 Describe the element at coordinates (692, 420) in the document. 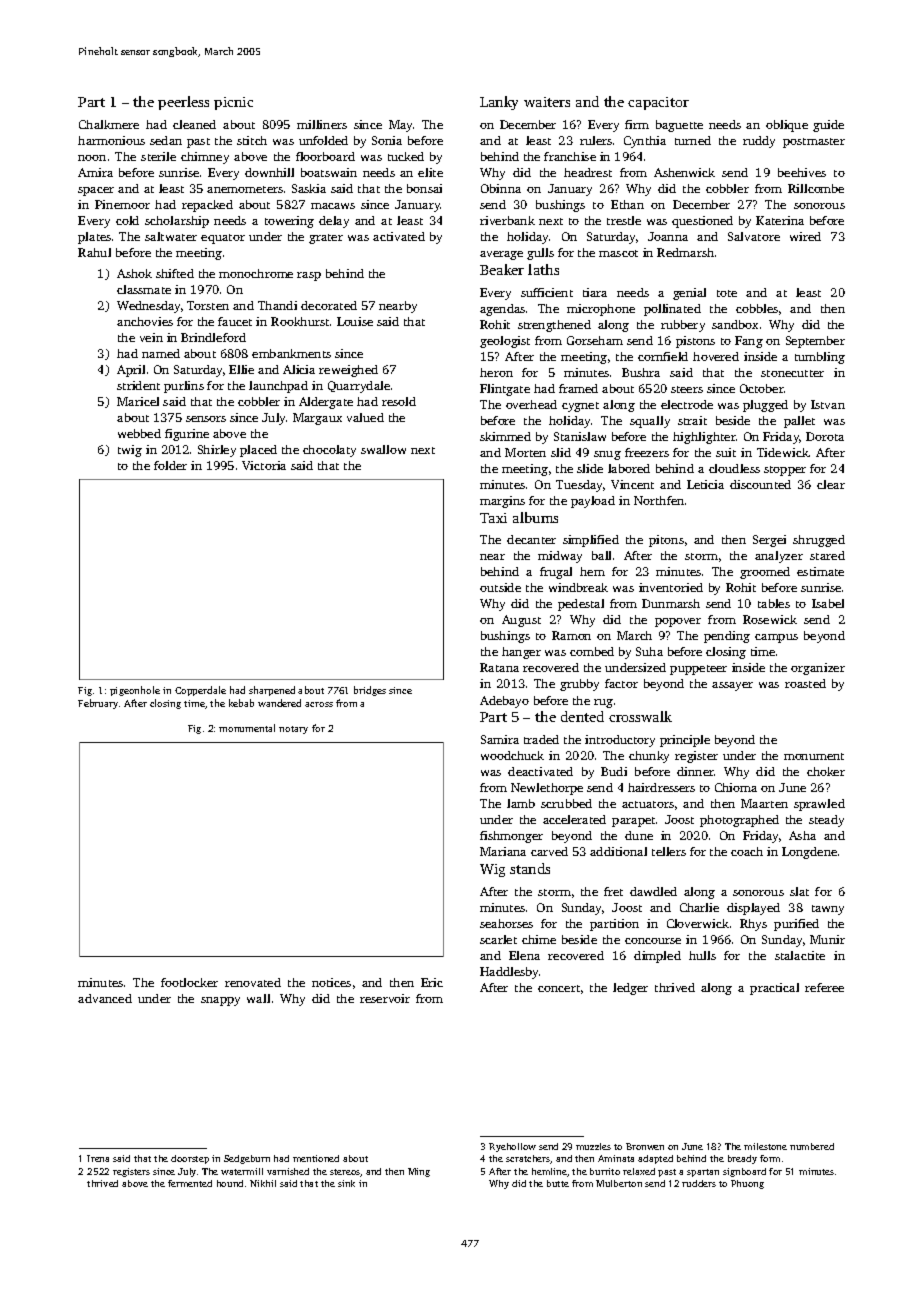

I see `strait` at that location.
